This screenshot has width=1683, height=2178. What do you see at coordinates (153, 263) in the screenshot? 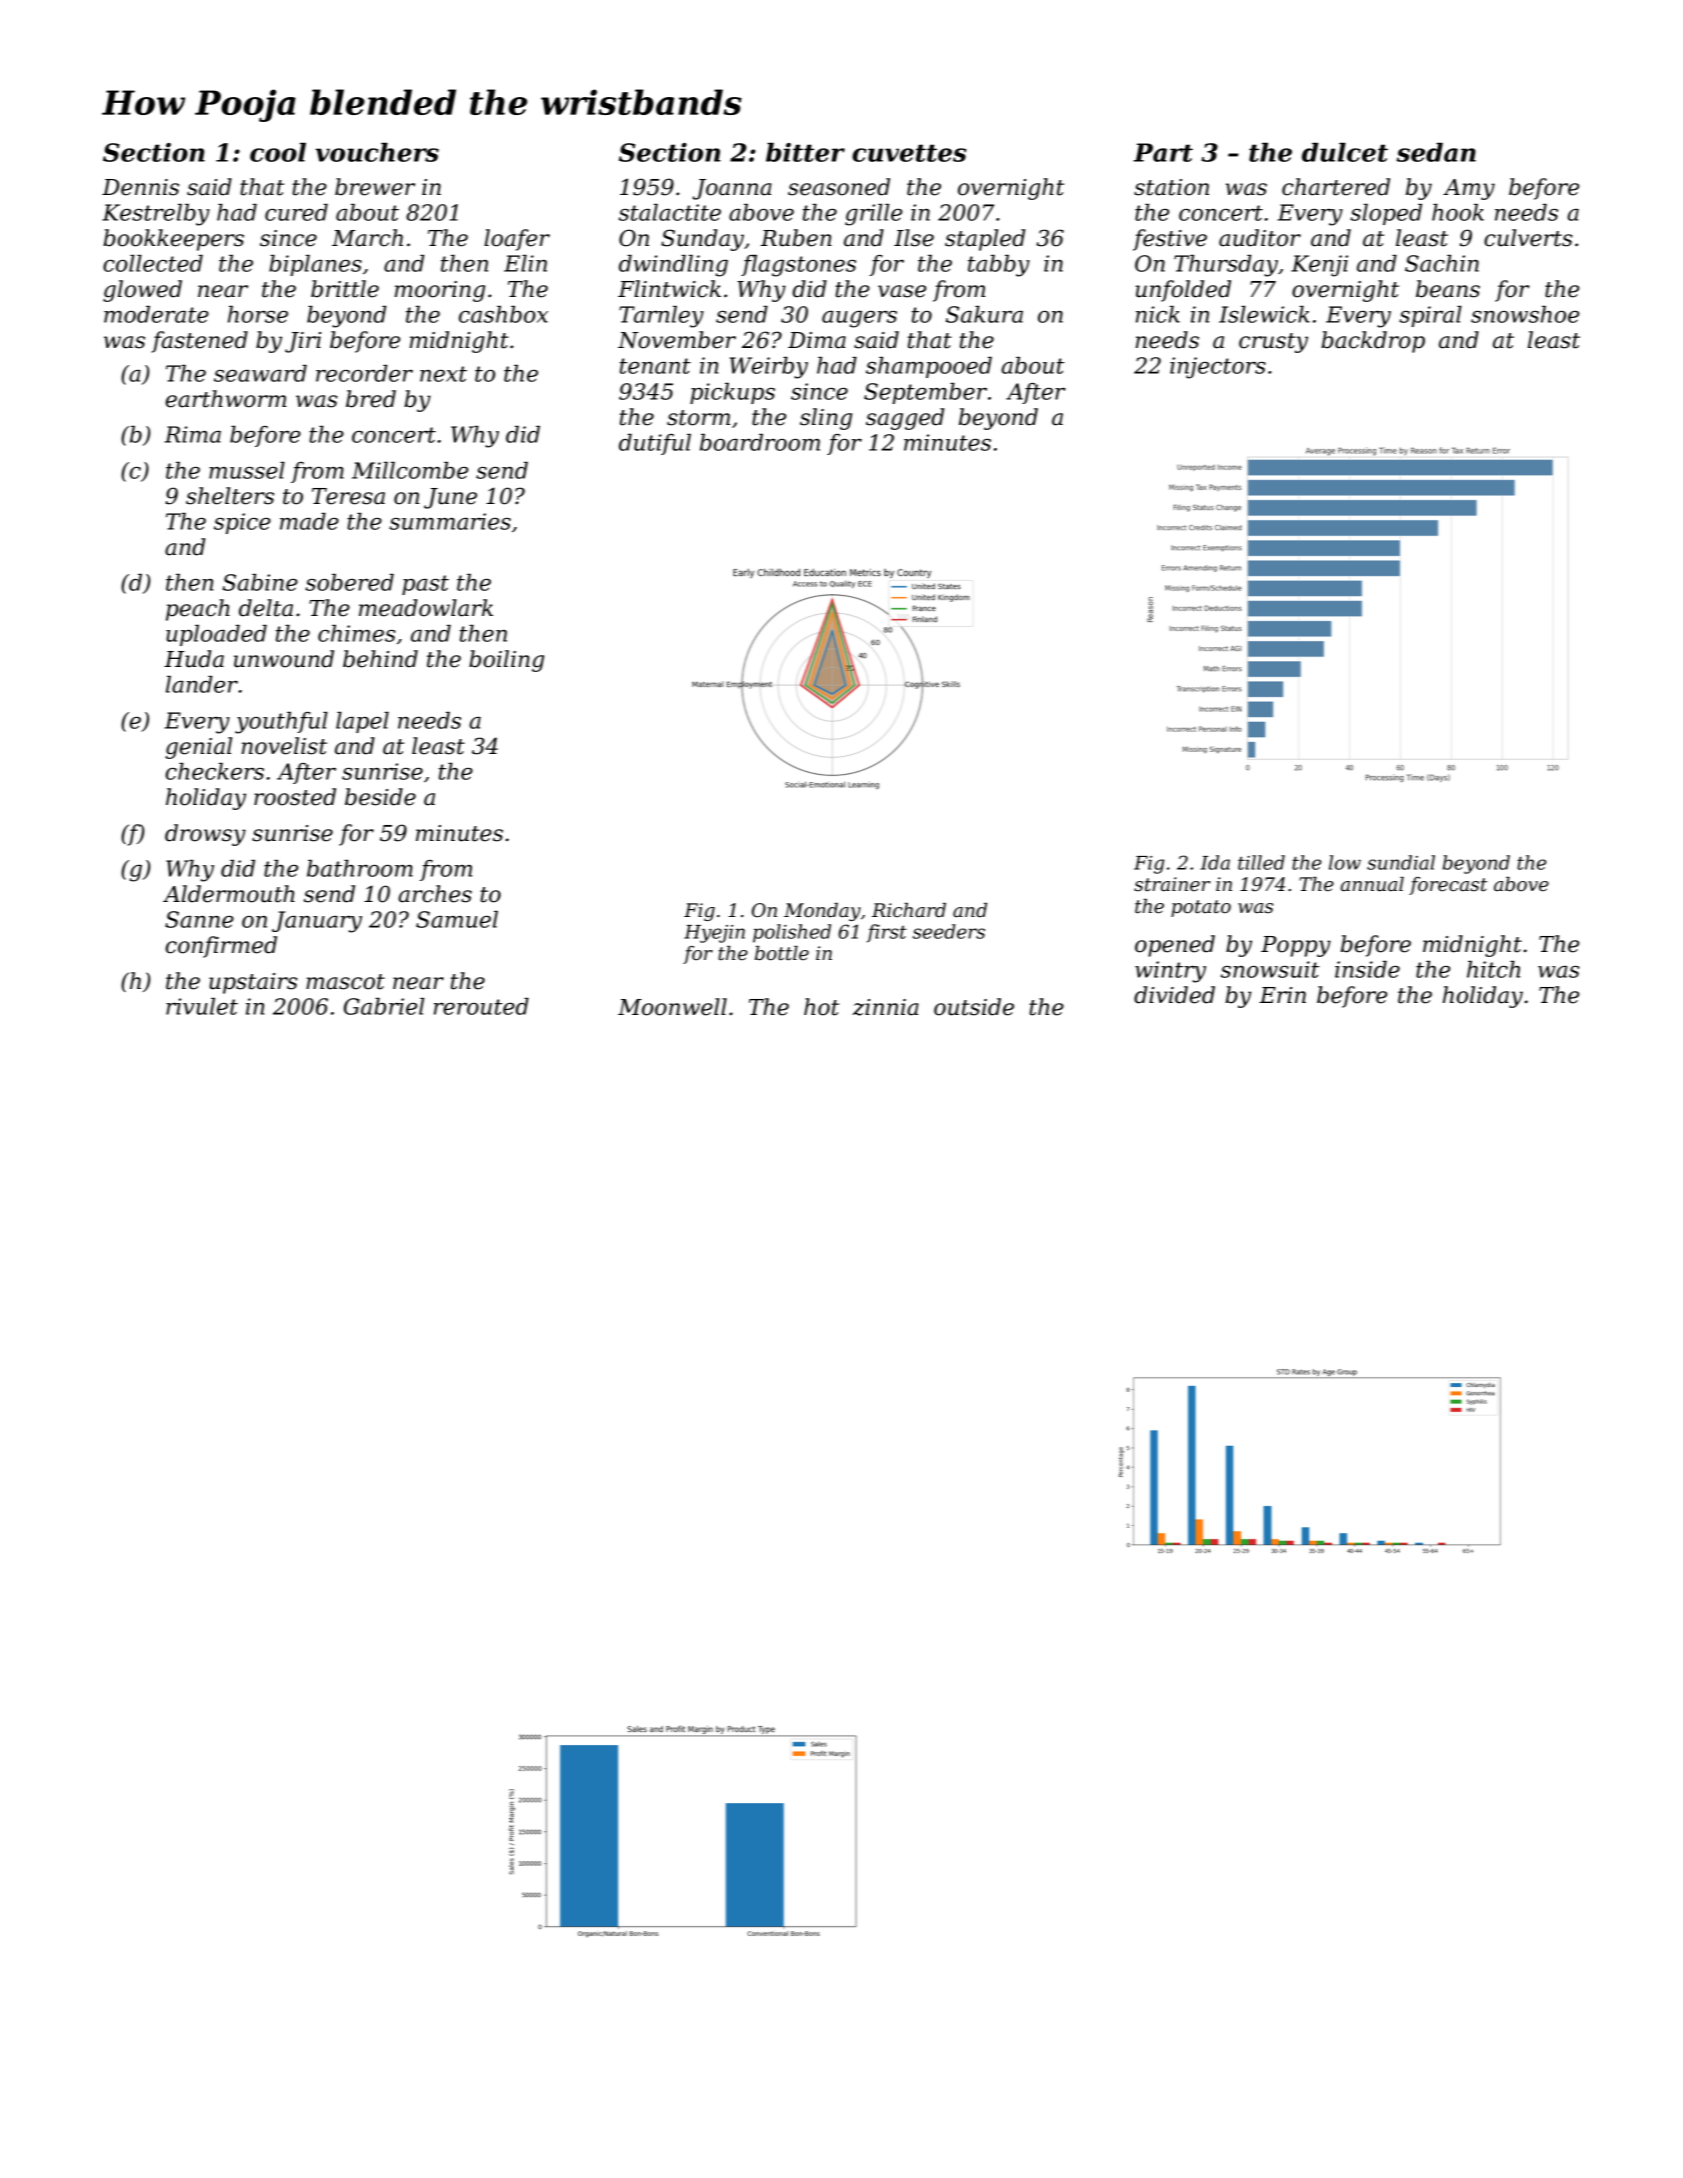
I see `collected` at bounding box center [153, 263].
